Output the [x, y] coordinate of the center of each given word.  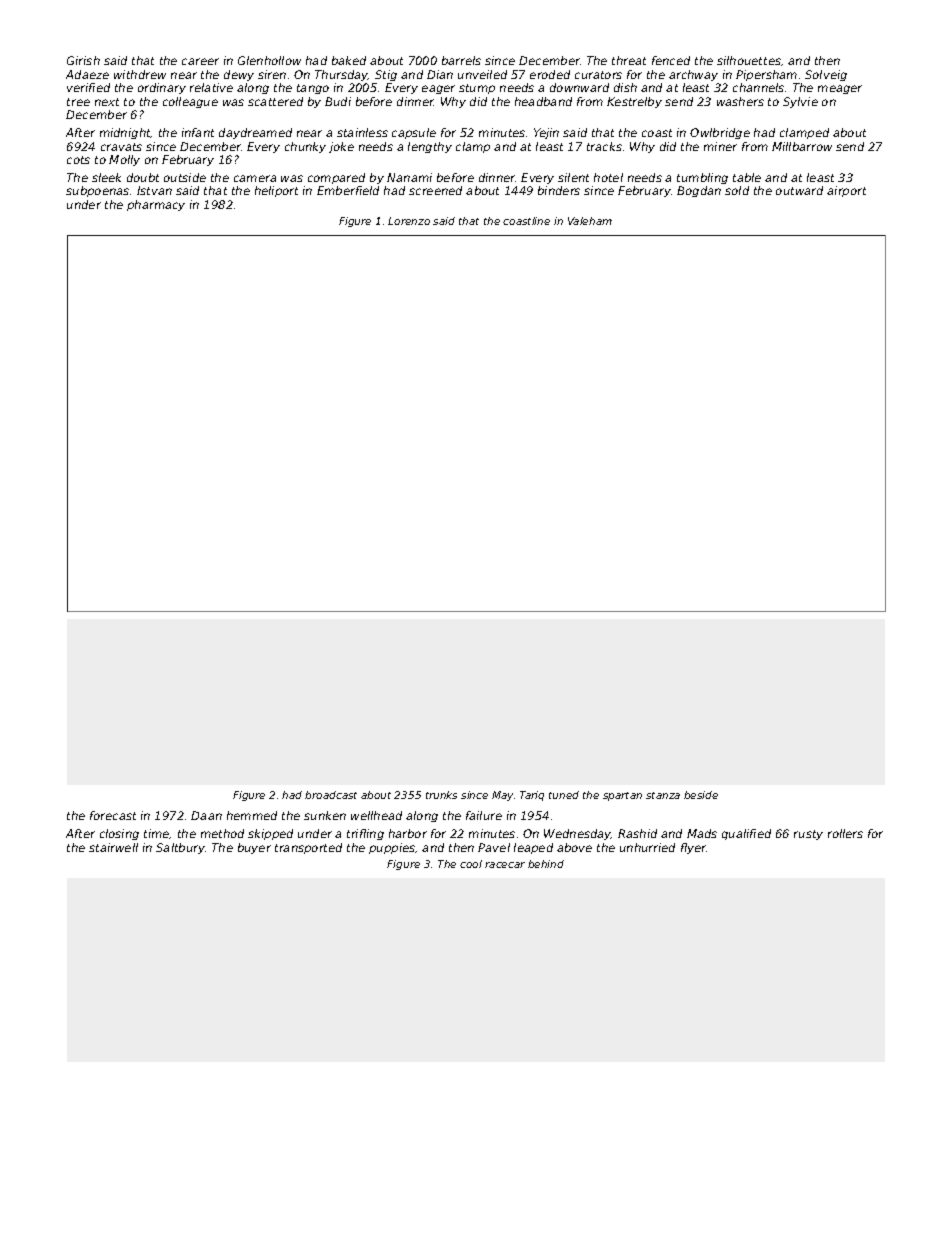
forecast [113, 815]
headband [543, 101]
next [107, 102]
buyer [254, 848]
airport [846, 191]
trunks [441, 795]
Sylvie [800, 102]
